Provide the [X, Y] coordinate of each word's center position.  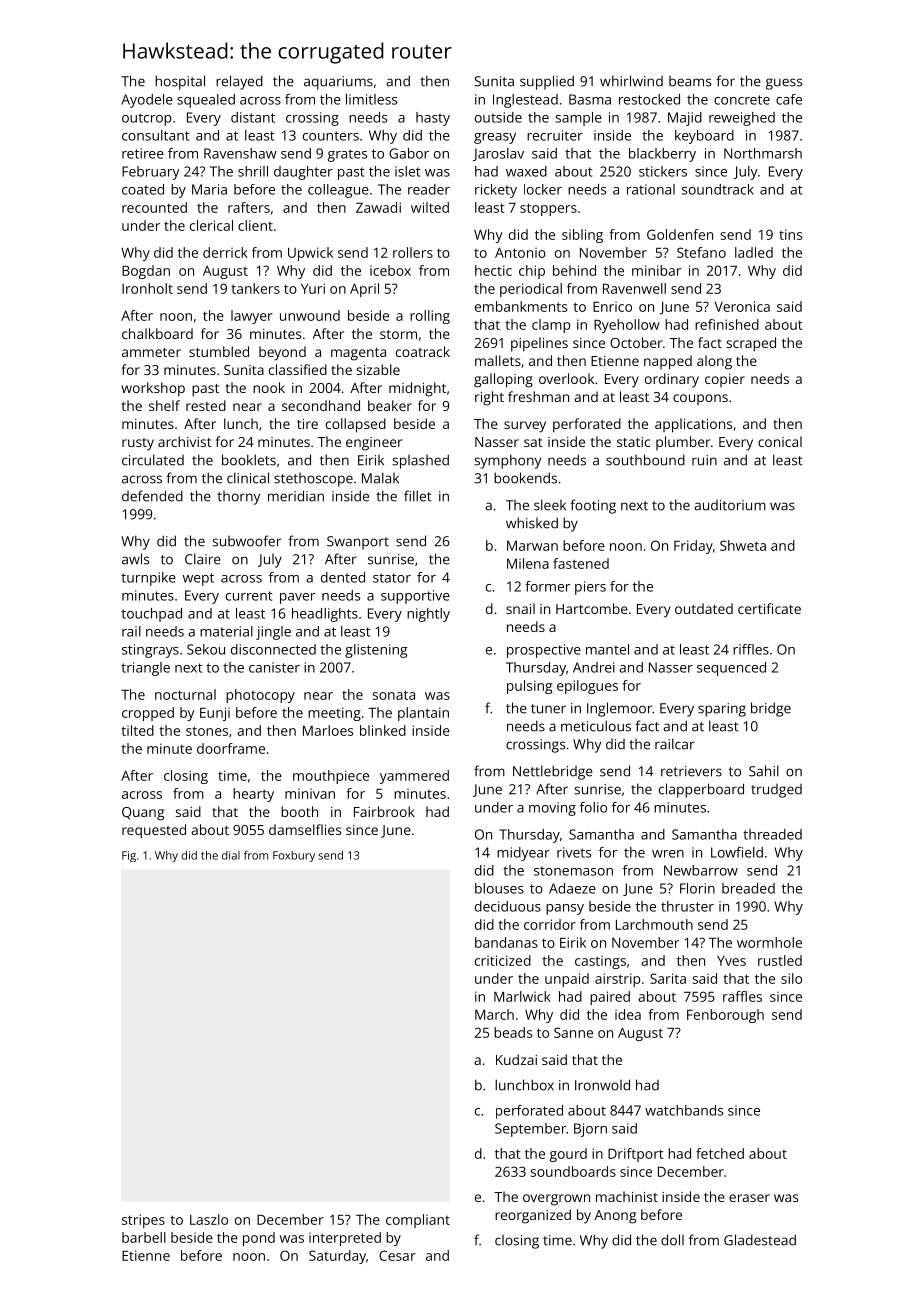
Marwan [532, 546]
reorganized [533, 1216]
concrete [742, 100]
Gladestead [760, 1240]
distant [253, 117]
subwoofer [246, 541]
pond [259, 1239]
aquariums [338, 83]
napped [668, 362]
